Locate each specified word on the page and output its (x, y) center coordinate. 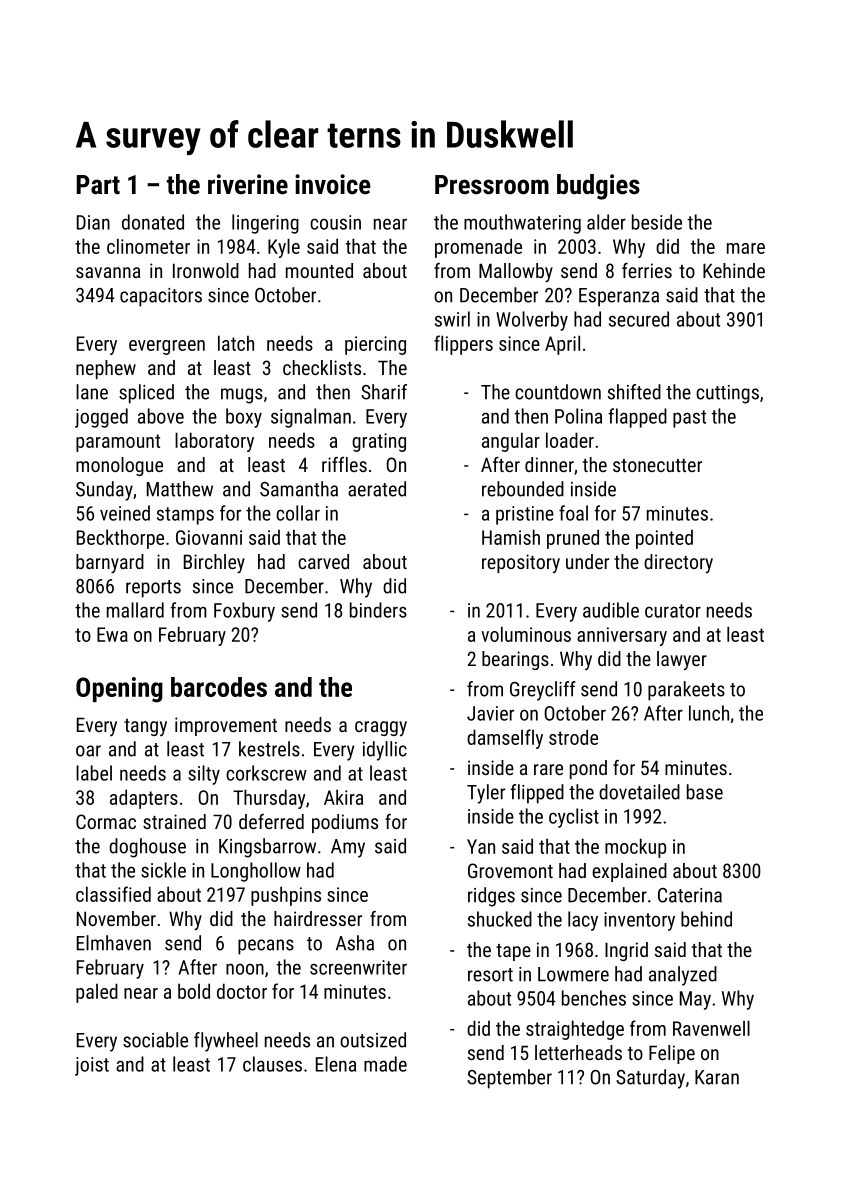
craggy (381, 728)
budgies (598, 187)
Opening (119, 690)
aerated (377, 489)
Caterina (690, 895)
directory (678, 563)
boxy (244, 418)
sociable (155, 1040)
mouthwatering (522, 224)
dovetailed (639, 792)
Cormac (106, 821)
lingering (265, 224)
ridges (491, 897)
